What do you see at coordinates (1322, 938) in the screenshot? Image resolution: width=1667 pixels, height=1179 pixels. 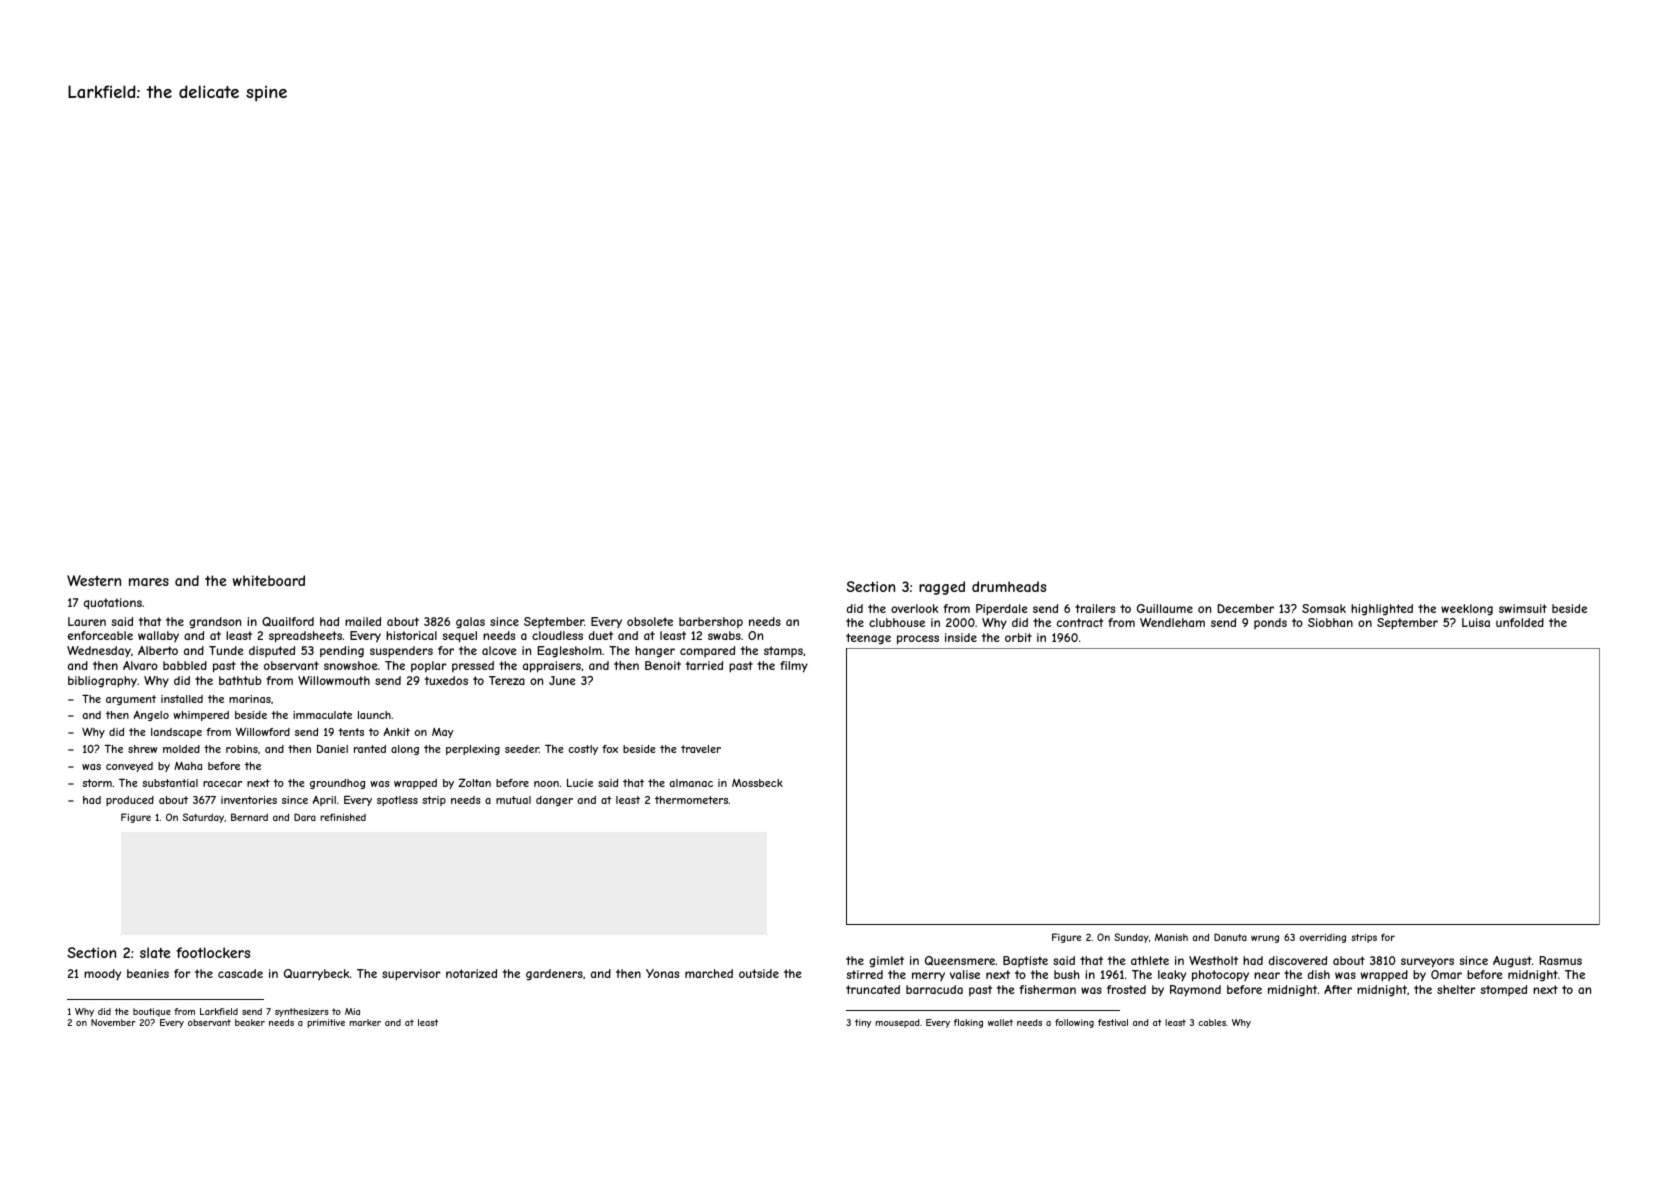 I see `overriding` at bounding box center [1322, 938].
